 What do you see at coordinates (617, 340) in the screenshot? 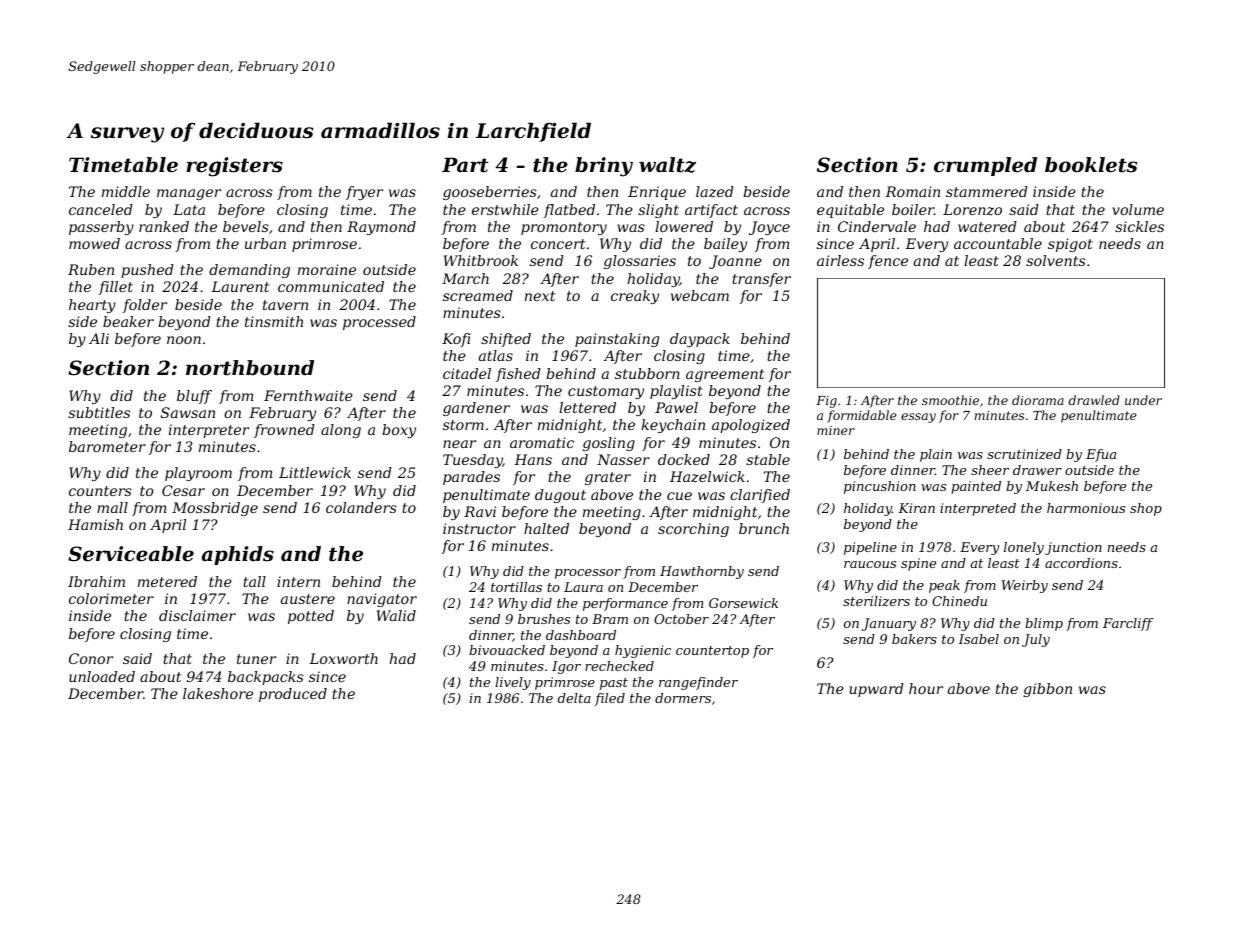
I see `painstaking` at bounding box center [617, 340].
